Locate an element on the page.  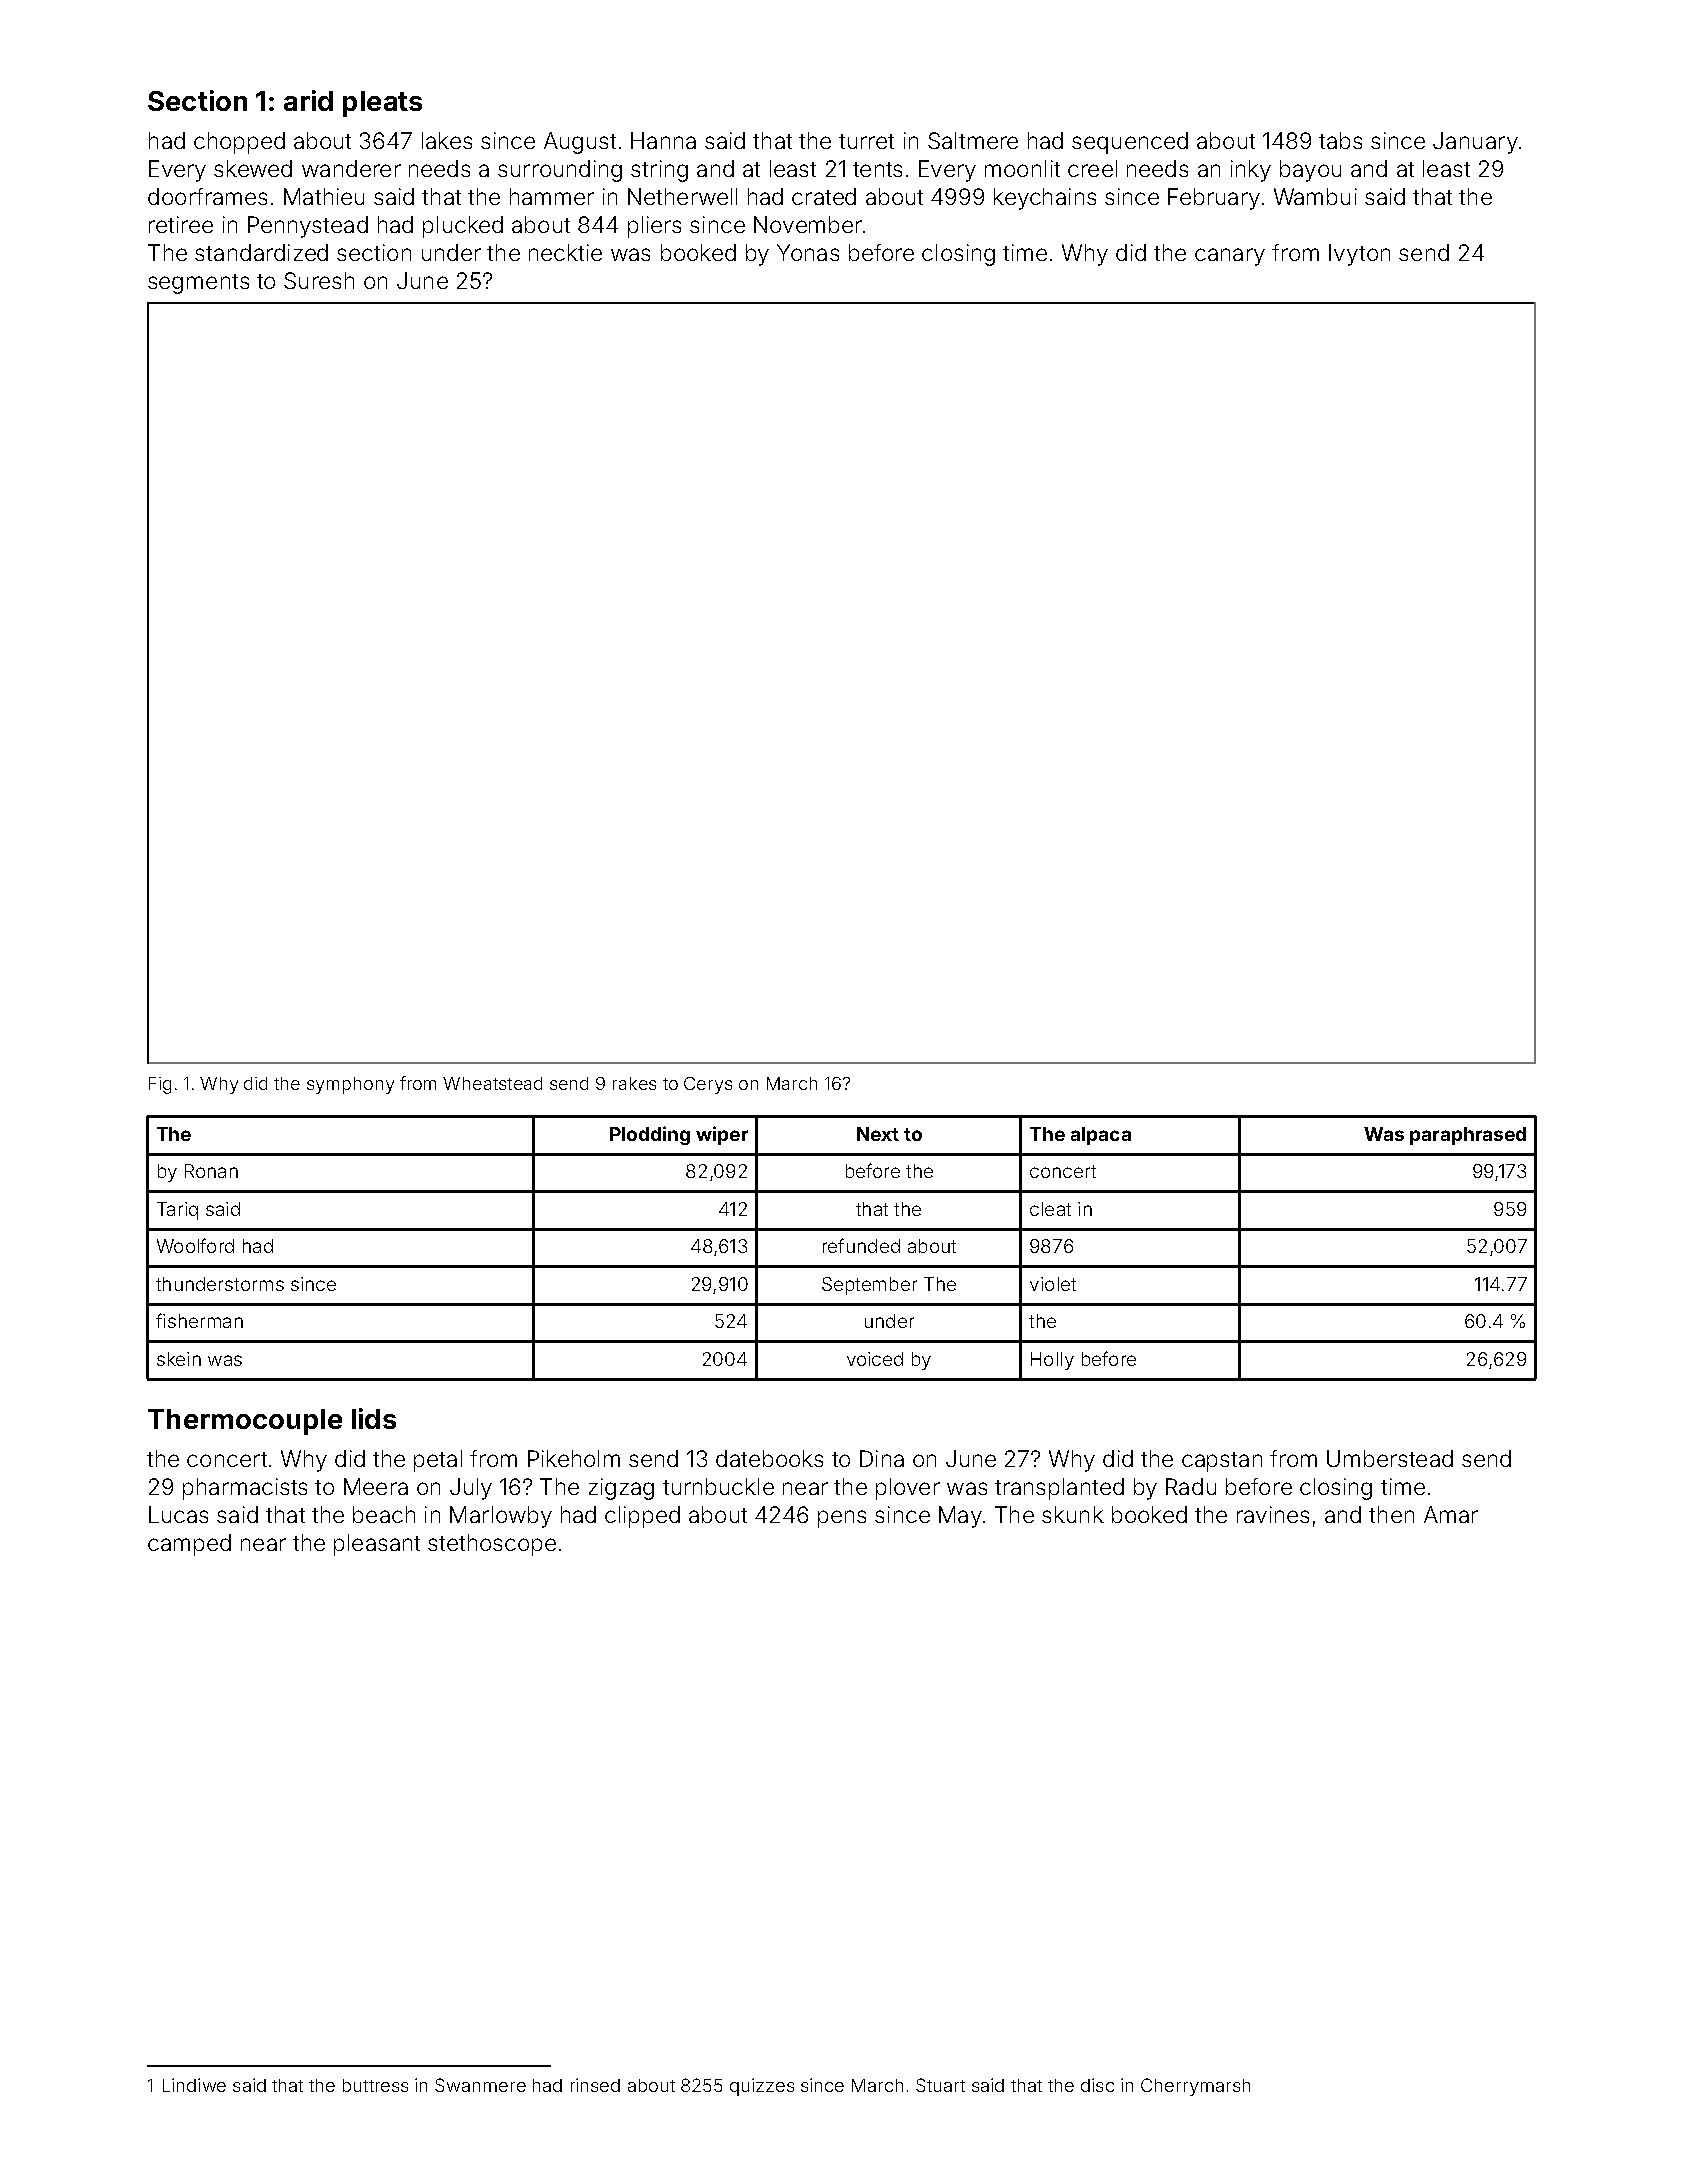
Suresh is located at coordinates (319, 280).
